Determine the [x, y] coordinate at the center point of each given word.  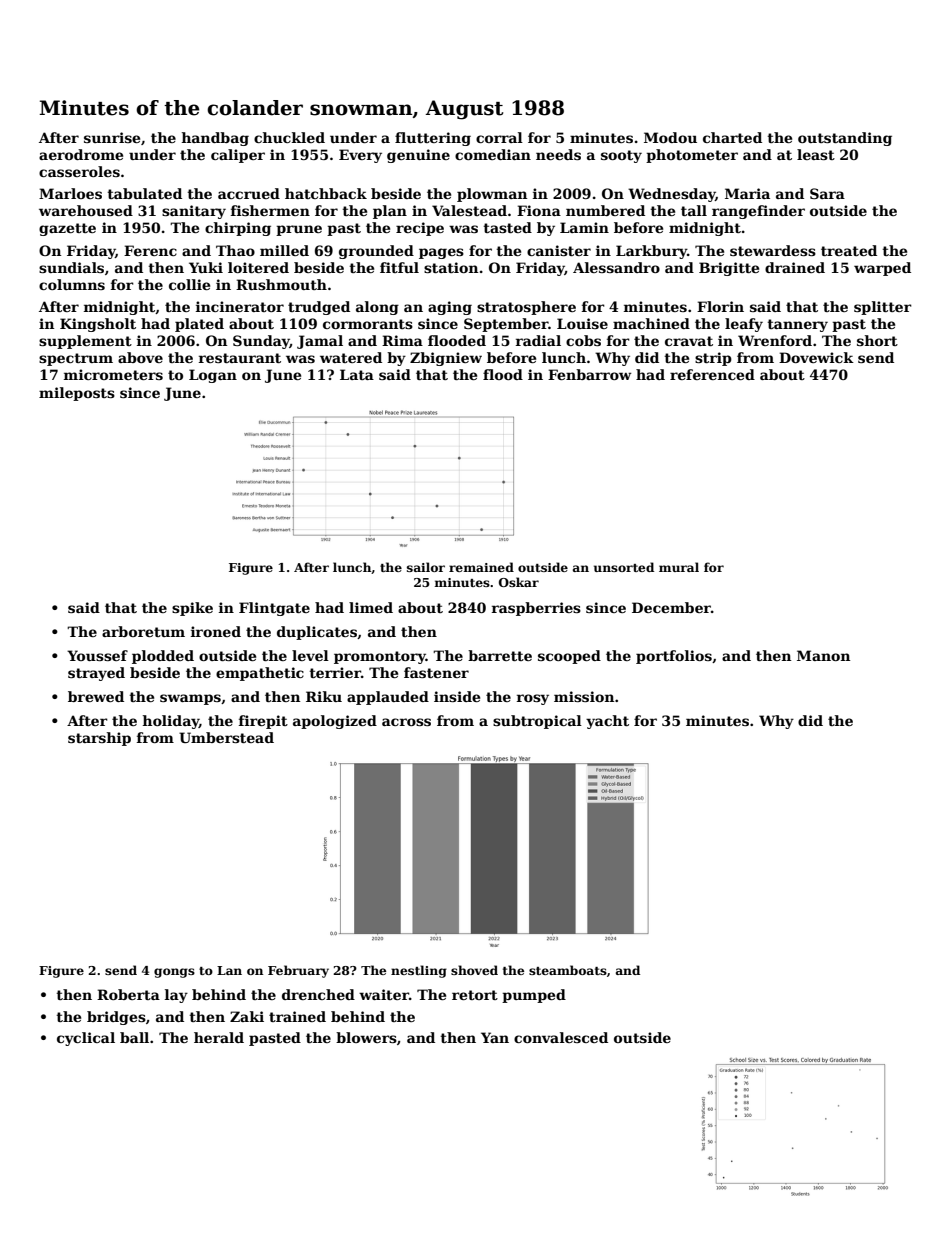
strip [713, 359]
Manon [823, 655]
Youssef [97, 655]
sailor [426, 567]
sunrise [112, 137]
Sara [827, 193]
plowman [492, 195]
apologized [335, 722]
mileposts [77, 394]
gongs [174, 973]
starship [99, 739]
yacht [607, 722]
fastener [436, 672]
